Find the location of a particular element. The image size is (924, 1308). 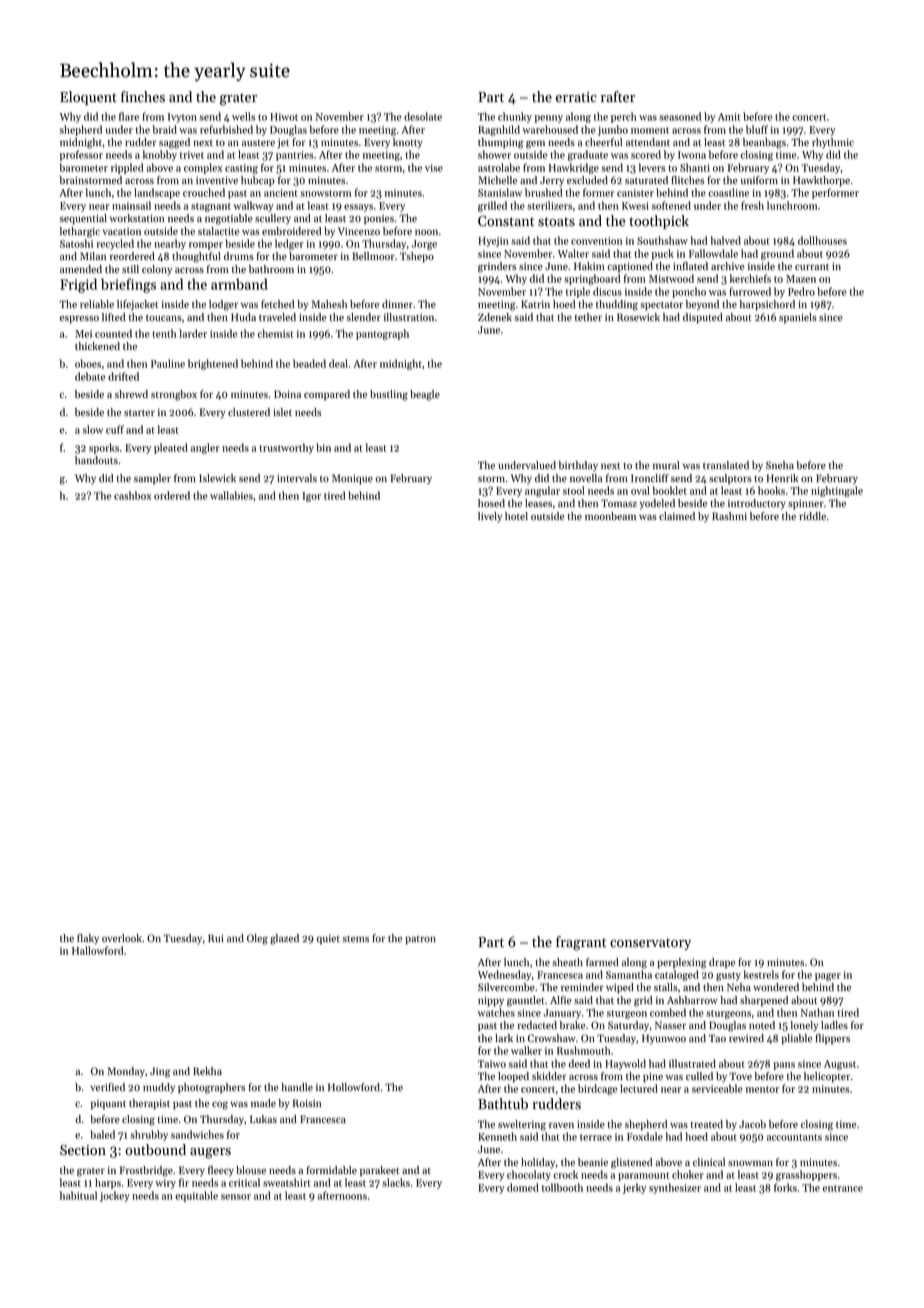

fragrant is located at coordinates (581, 943).
